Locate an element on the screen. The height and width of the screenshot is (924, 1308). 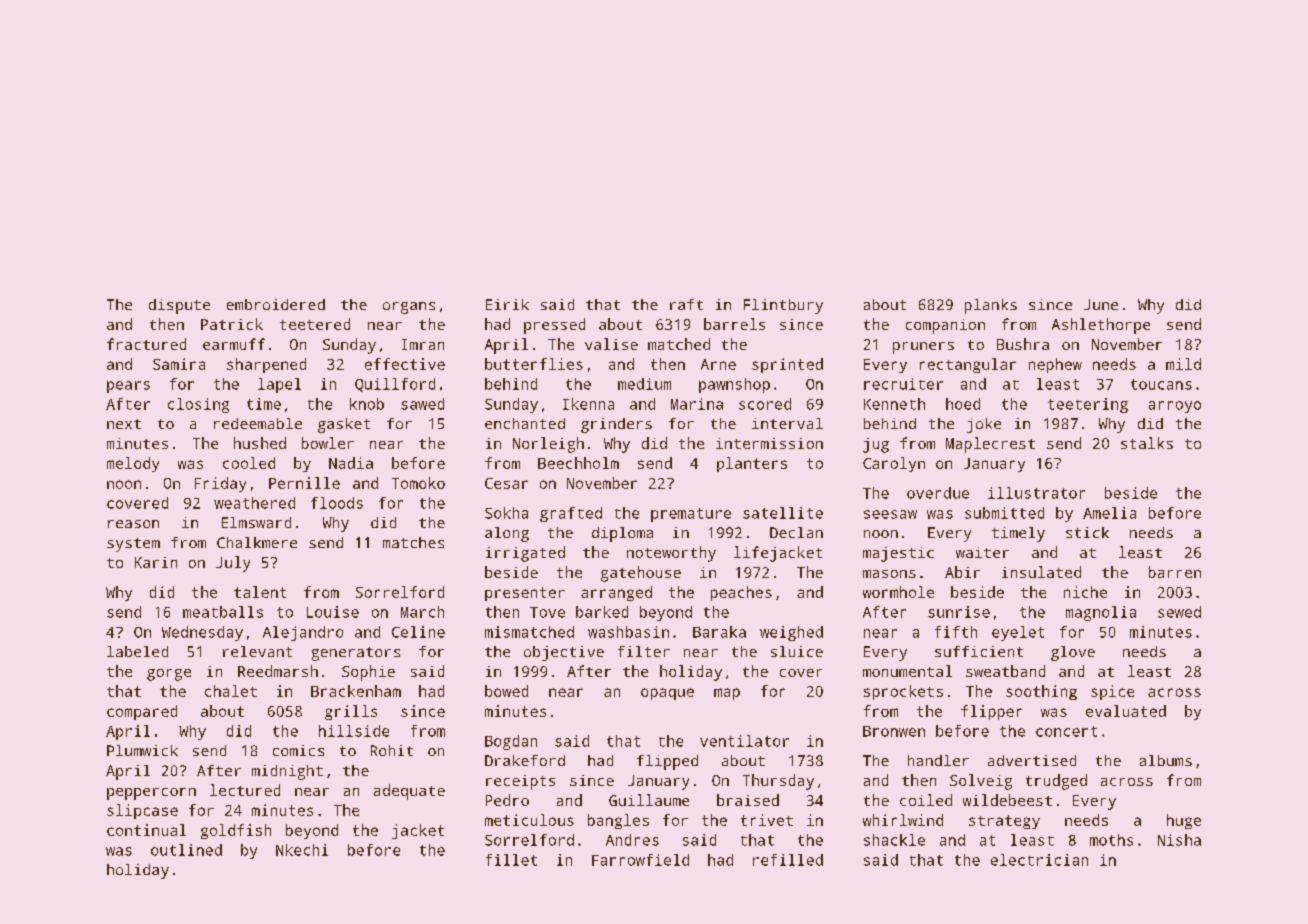
outlined is located at coordinates (186, 850).
